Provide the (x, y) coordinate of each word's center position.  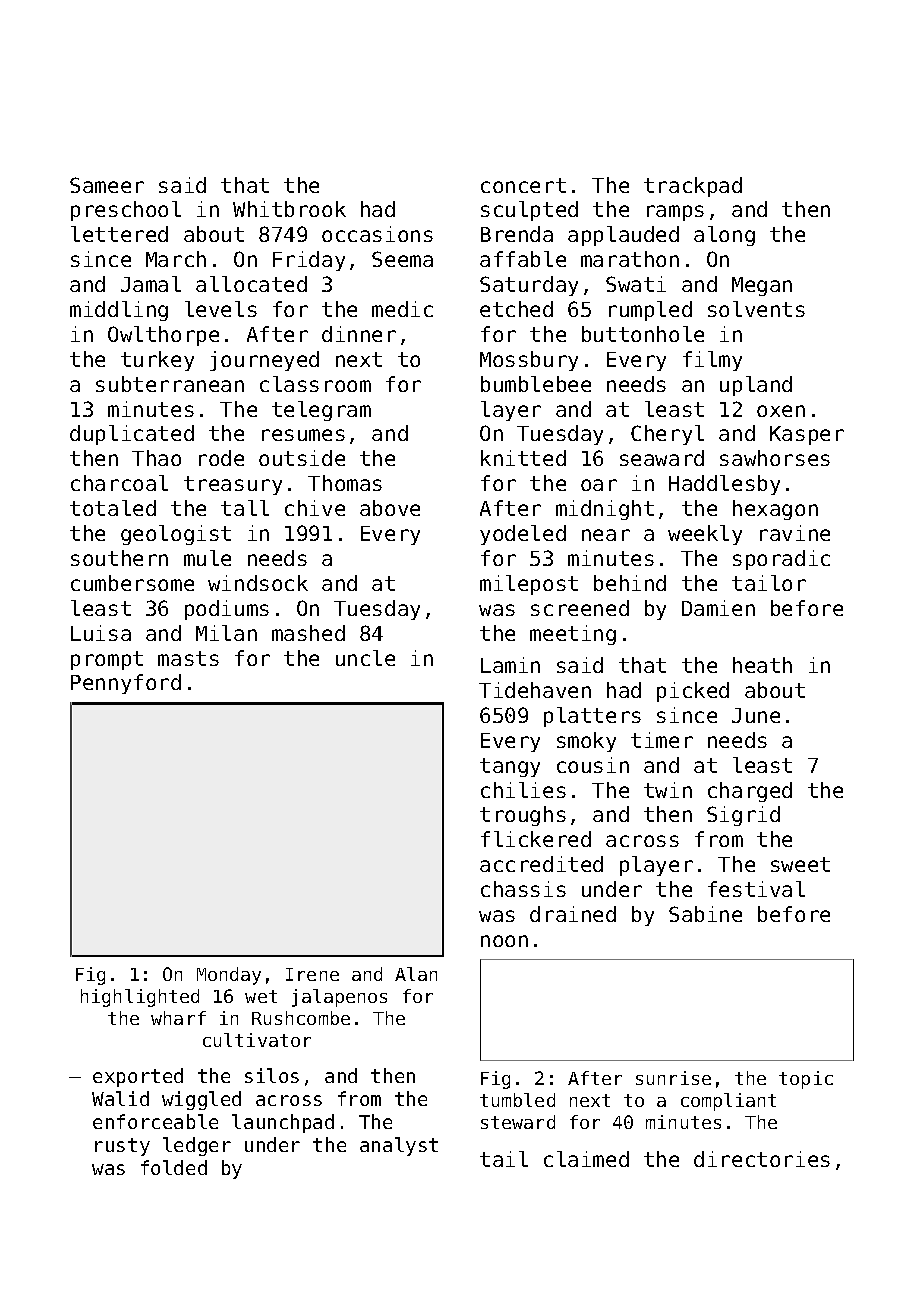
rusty (122, 1147)
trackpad (693, 187)
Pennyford (126, 684)
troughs (523, 816)
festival (756, 889)
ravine (795, 533)
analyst (399, 1146)
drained (573, 914)
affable (523, 259)
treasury (233, 485)
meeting (573, 635)
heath (762, 665)
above (390, 508)
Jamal (151, 284)
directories (762, 1159)
